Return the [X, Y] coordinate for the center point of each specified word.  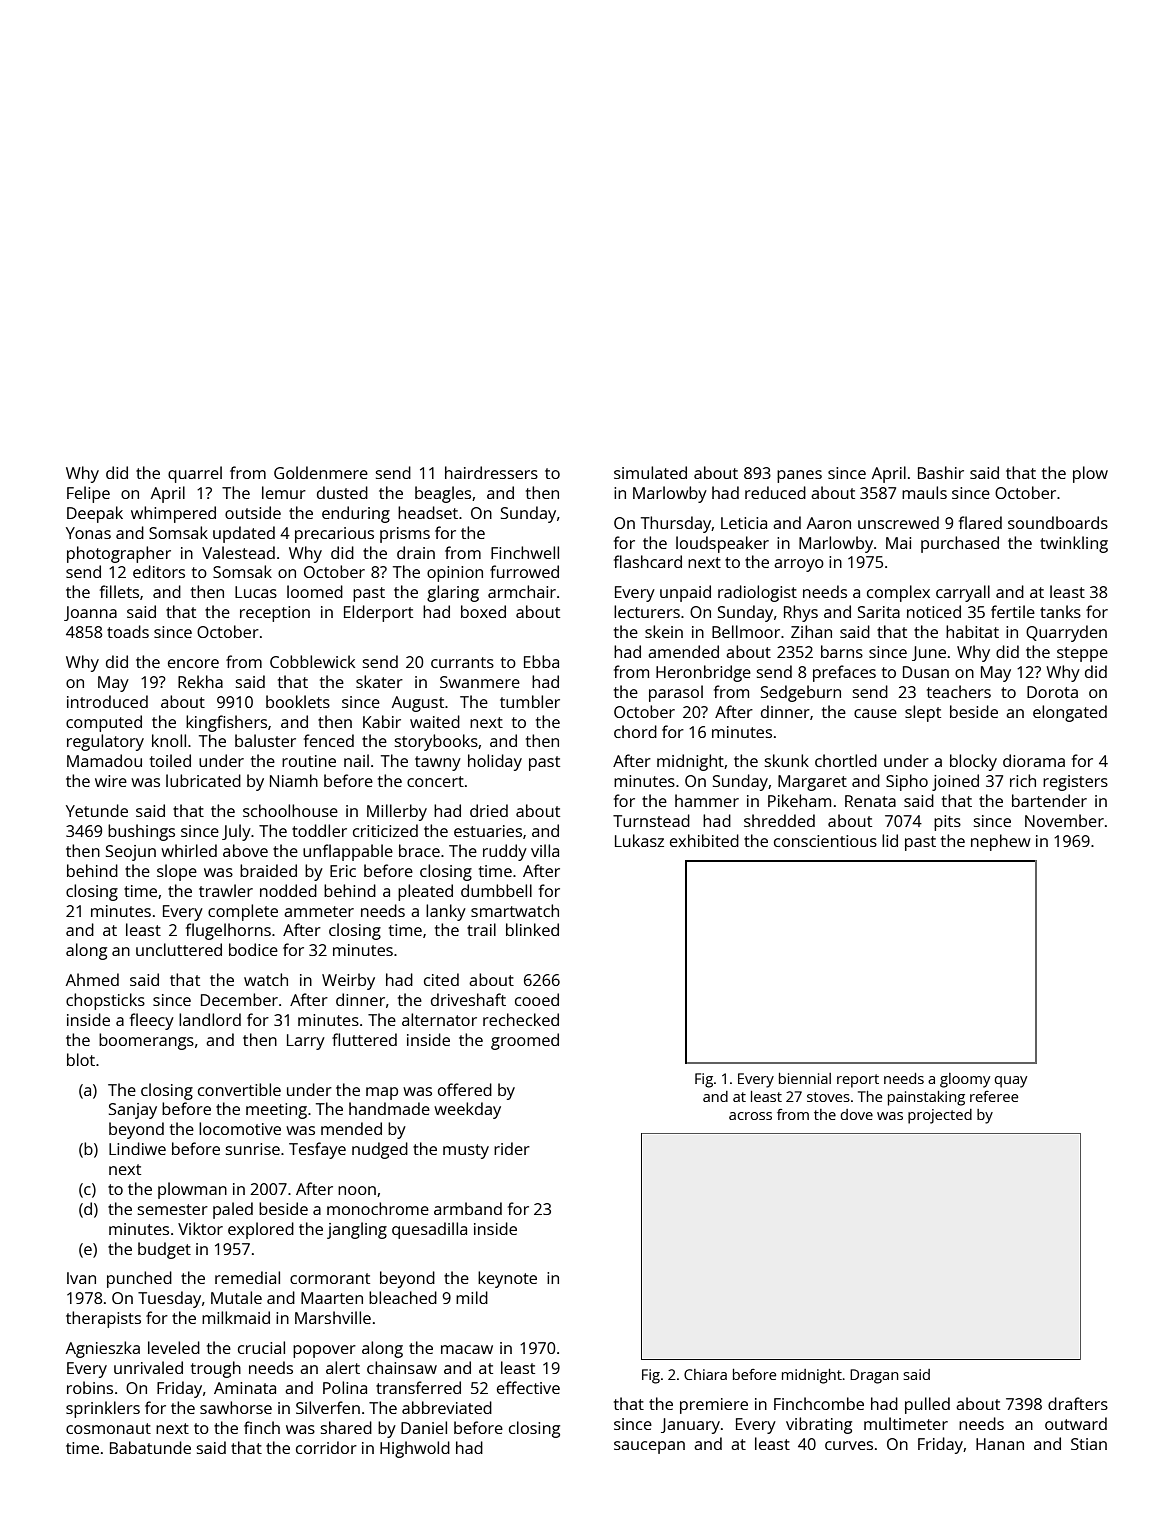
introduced [107, 701]
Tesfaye [317, 1150]
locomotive [240, 1128]
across [750, 1116]
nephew [1001, 842]
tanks [1060, 611]
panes [799, 476]
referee [994, 1096]
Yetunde [97, 810]
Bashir [941, 472]
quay [1010, 1082]
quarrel [195, 474]
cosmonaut [108, 1428]
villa [545, 850]
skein [664, 631]
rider [512, 1148]
